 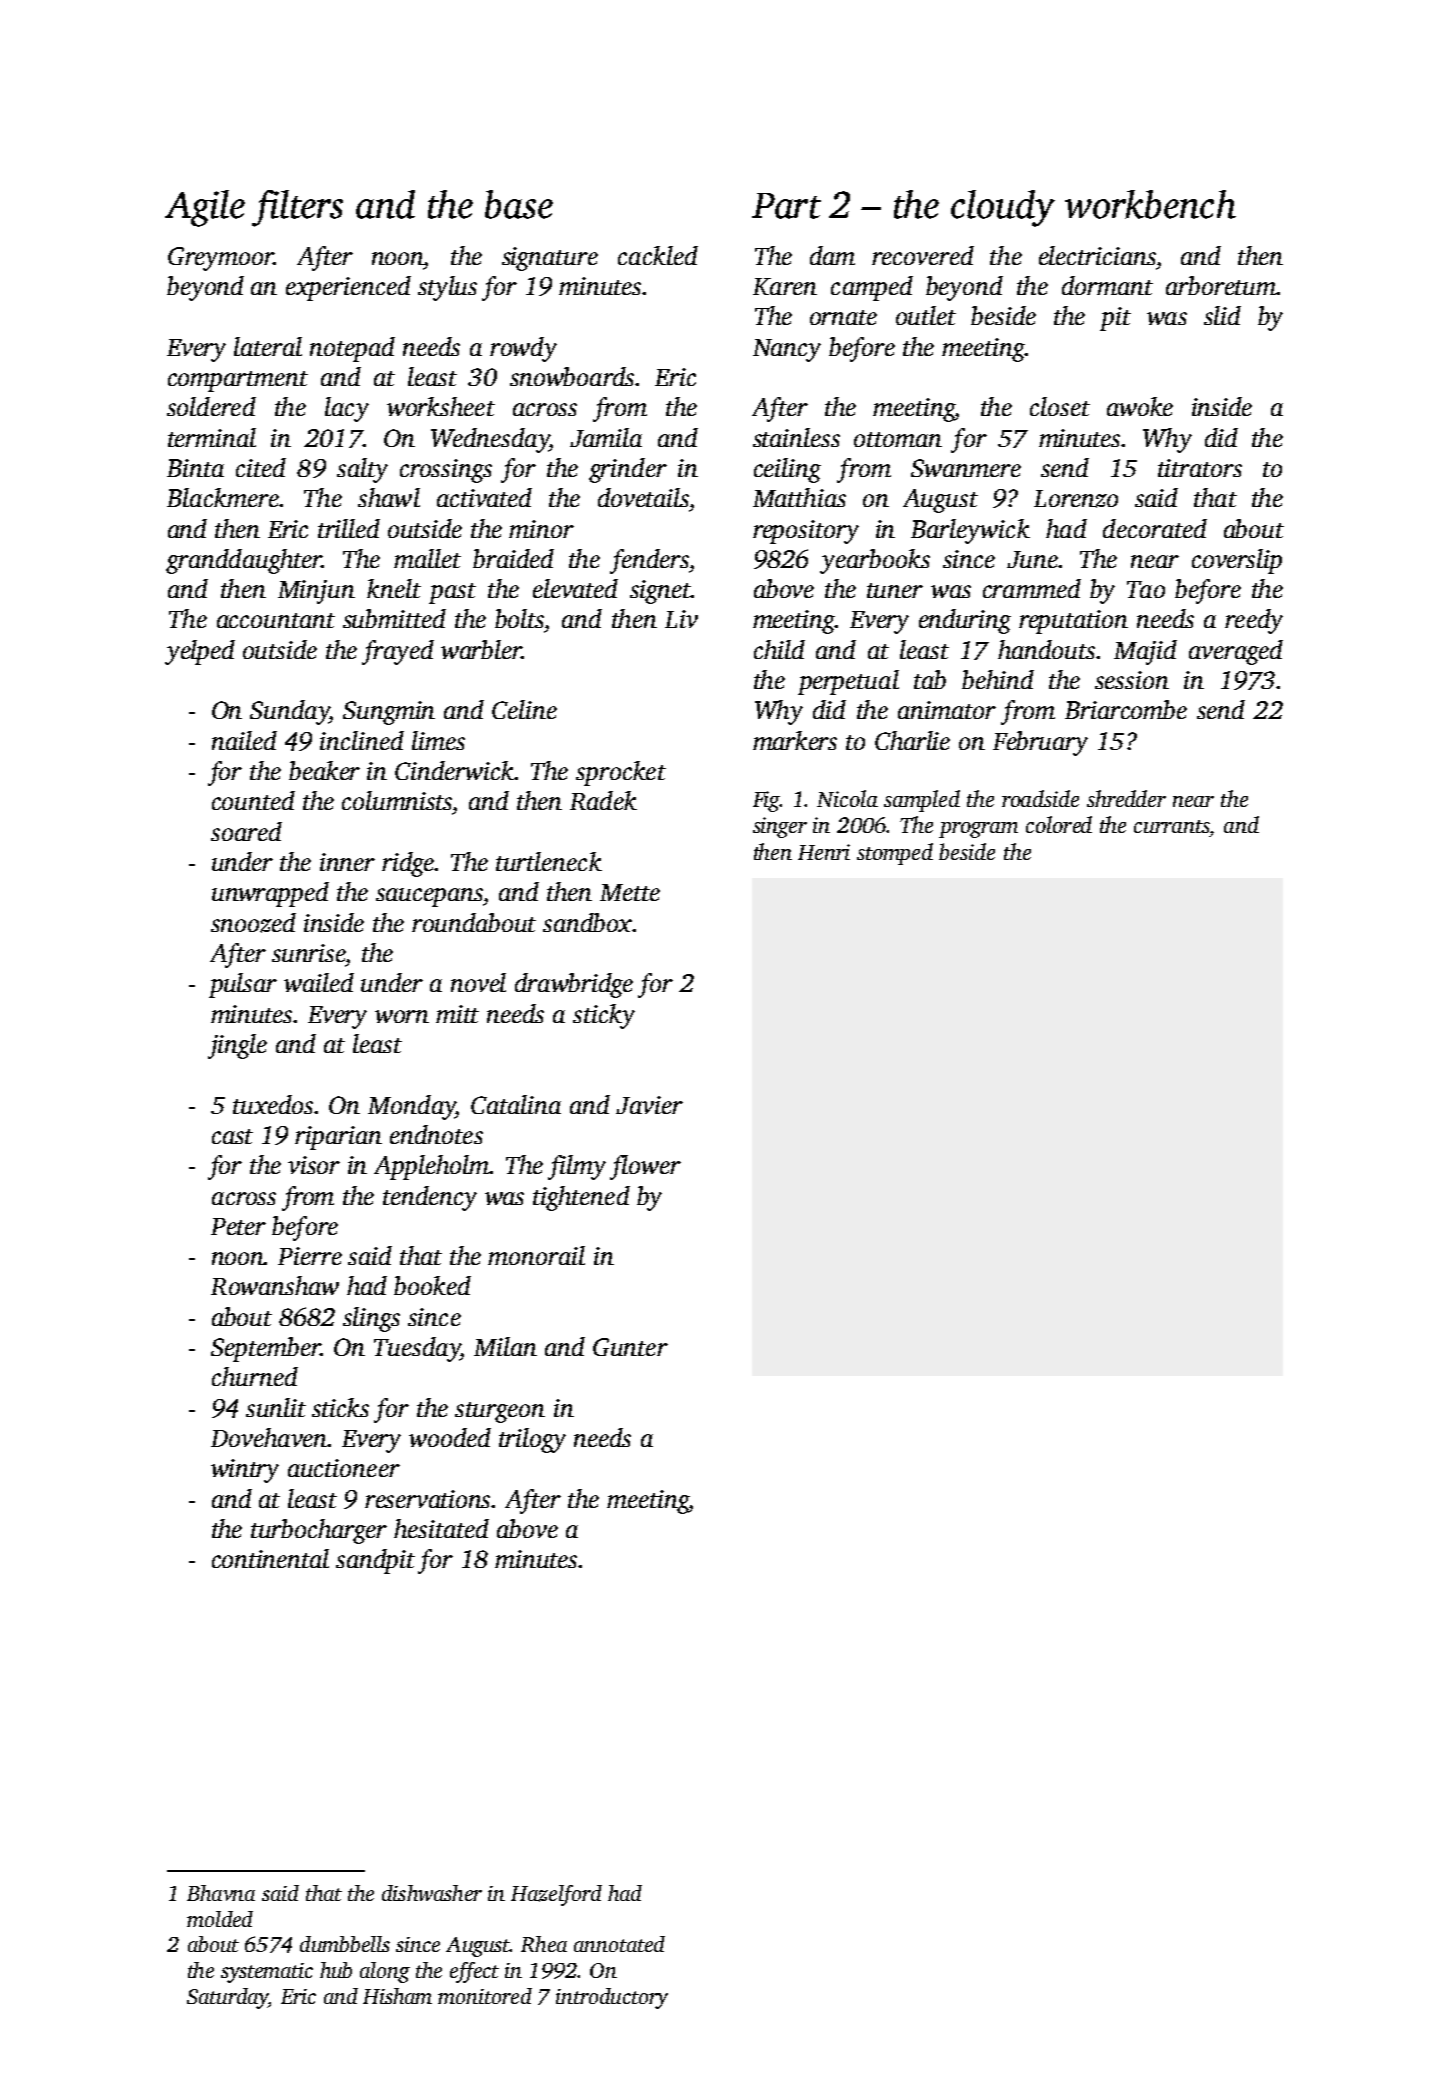 I want to click on Javier, so click(x=649, y=1105).
